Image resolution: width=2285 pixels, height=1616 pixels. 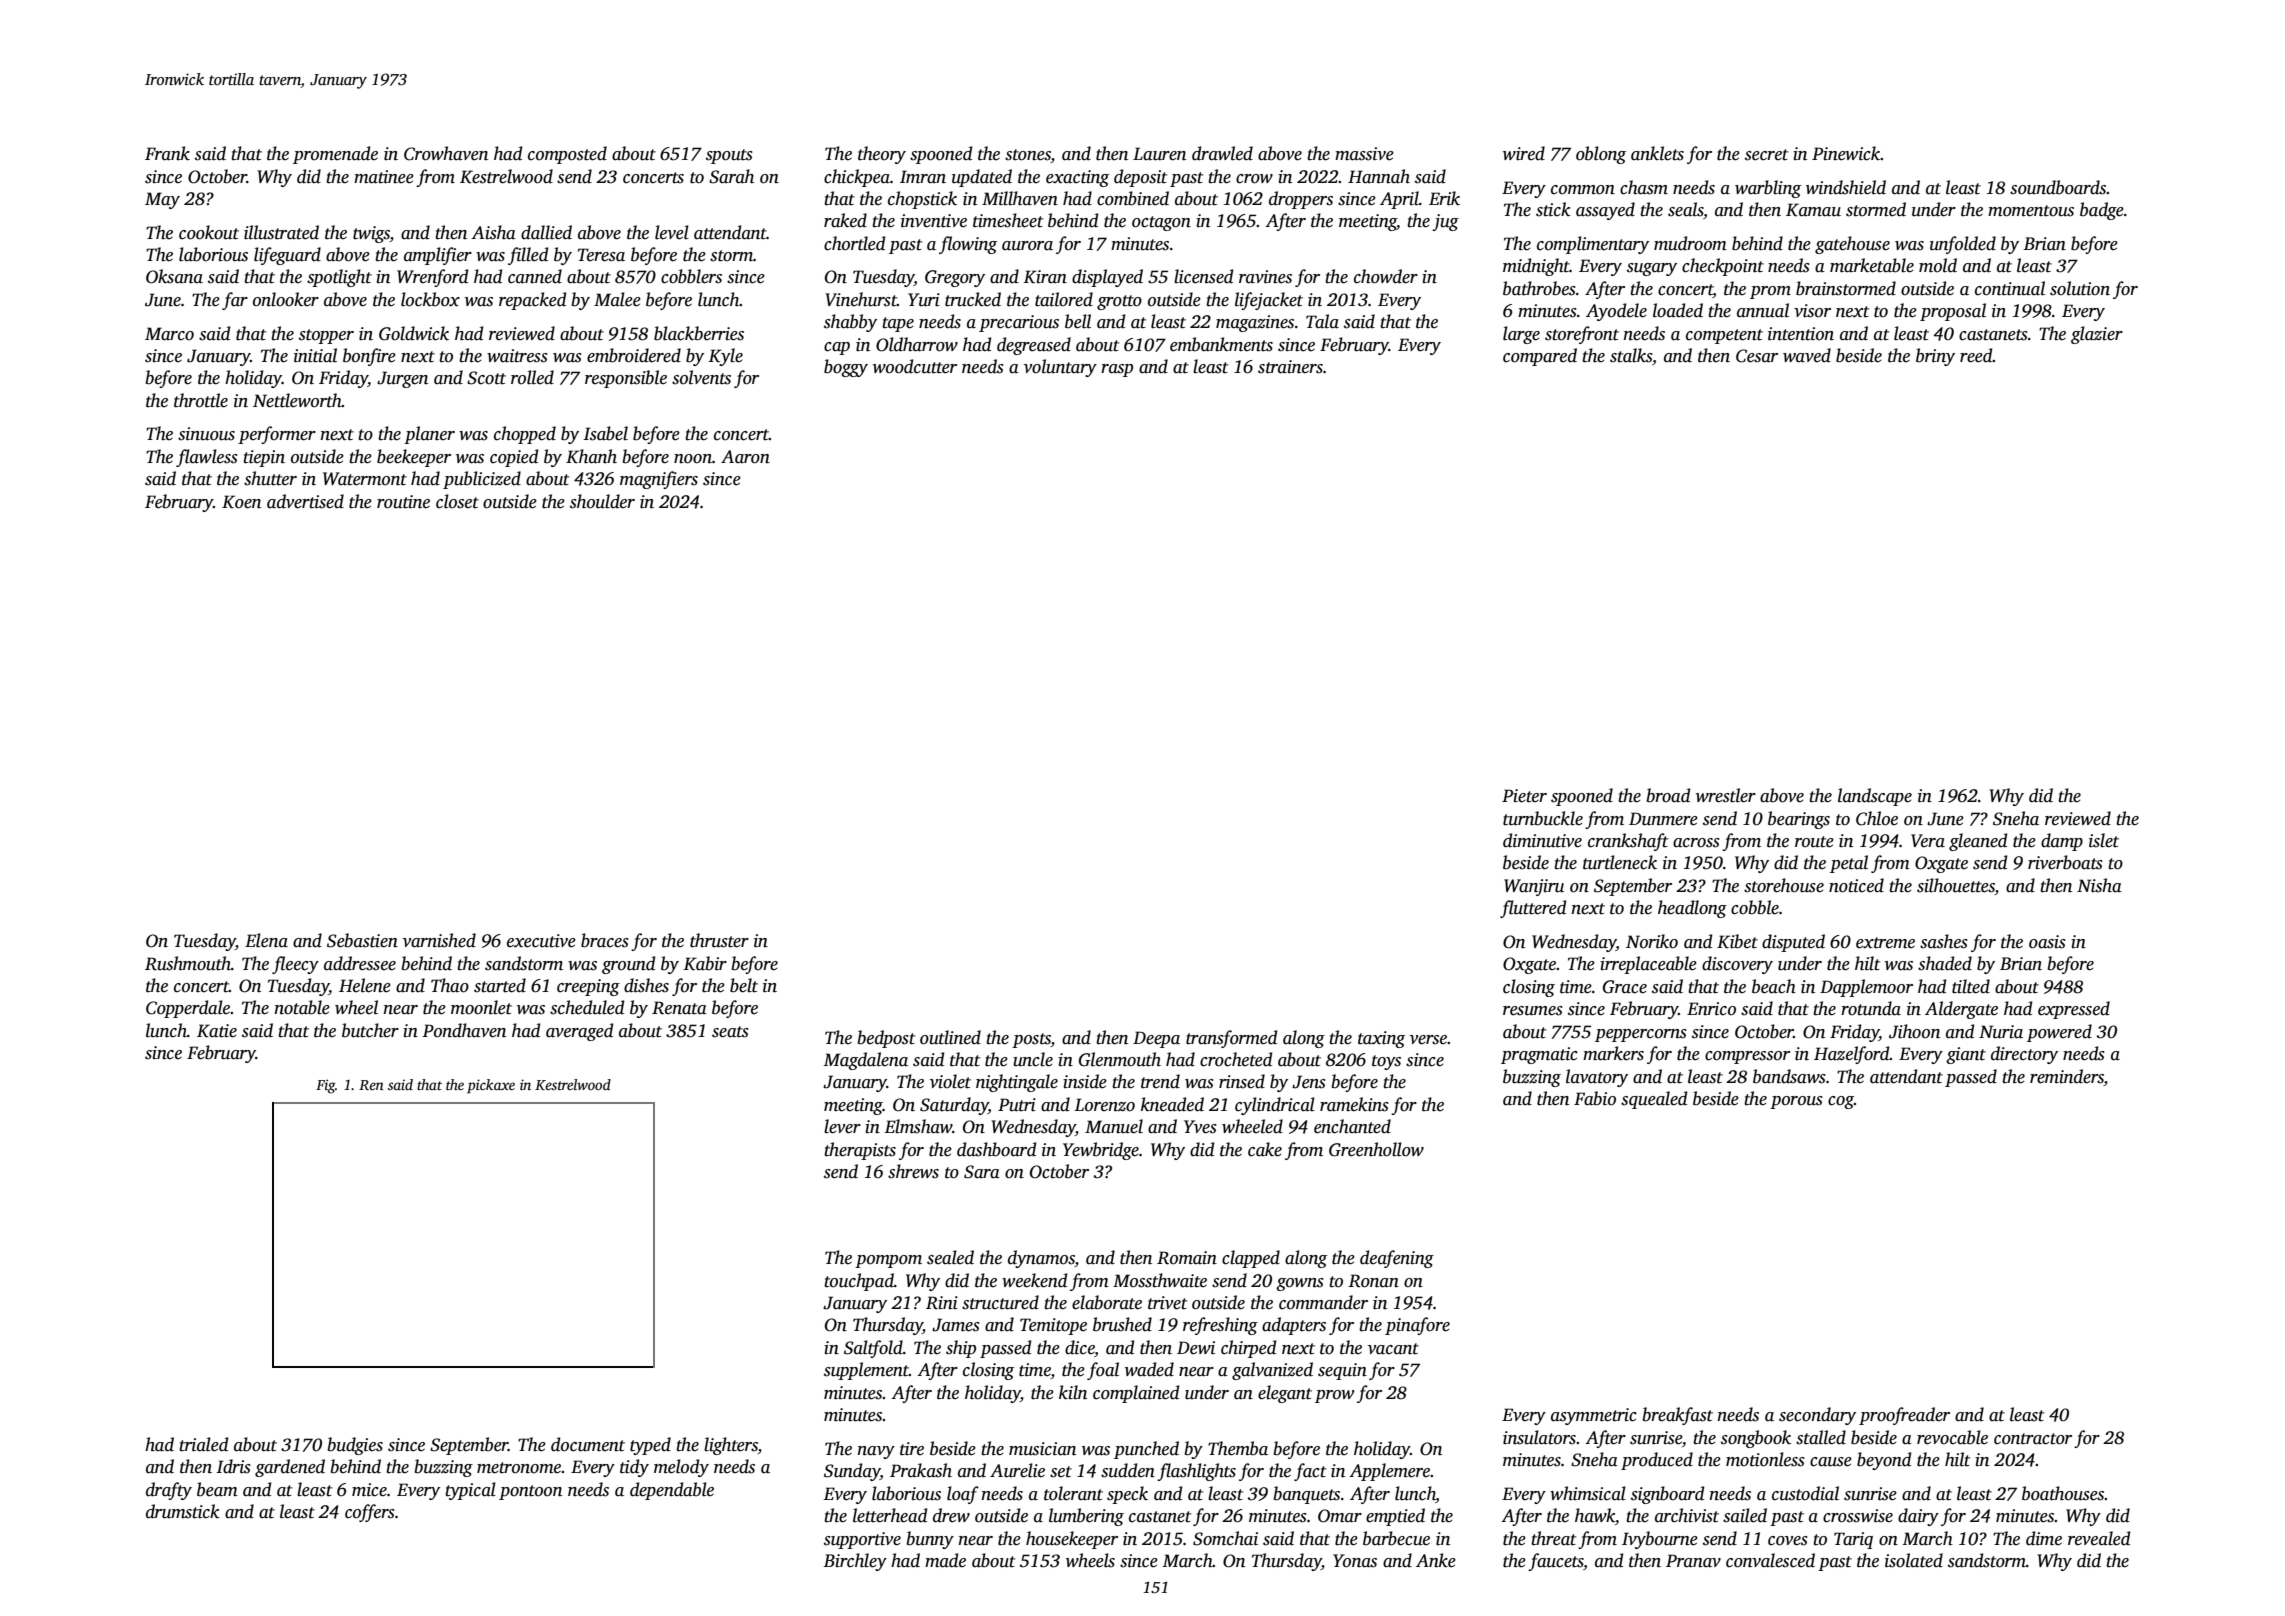 I want to click on soundboards, so click(x=2058, y=187).
